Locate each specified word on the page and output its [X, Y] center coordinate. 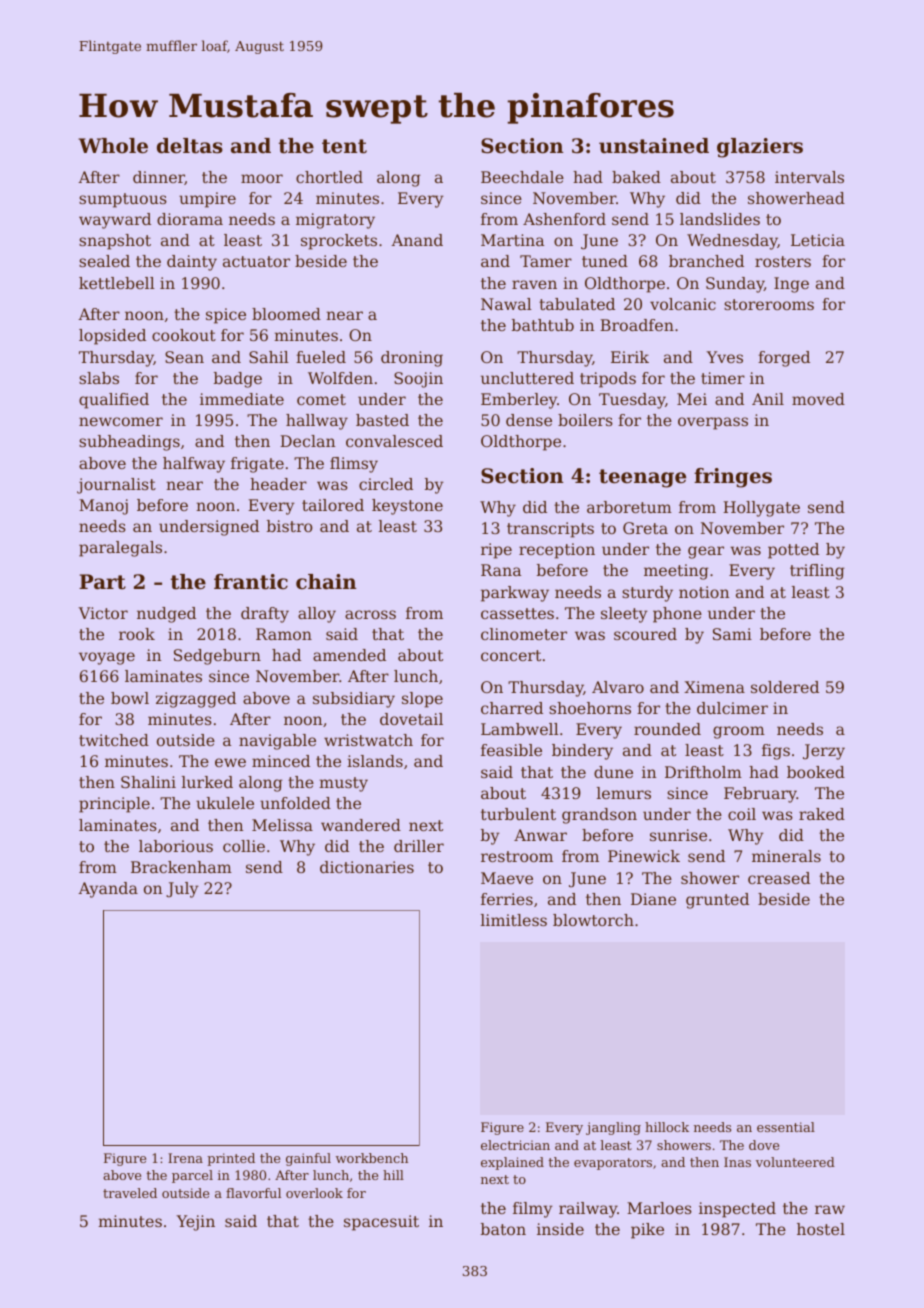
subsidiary [354, 700]
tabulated [577, 304]
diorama [190, 219]
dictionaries [367, 867]
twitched [114, 740]
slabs [99, 378]
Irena [185, 1158]
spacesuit [381, 1223]
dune [613, 772]
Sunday [735, 285]
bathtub [543, 325]
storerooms [769, 304]
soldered [785, 687]
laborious [176, 846]
